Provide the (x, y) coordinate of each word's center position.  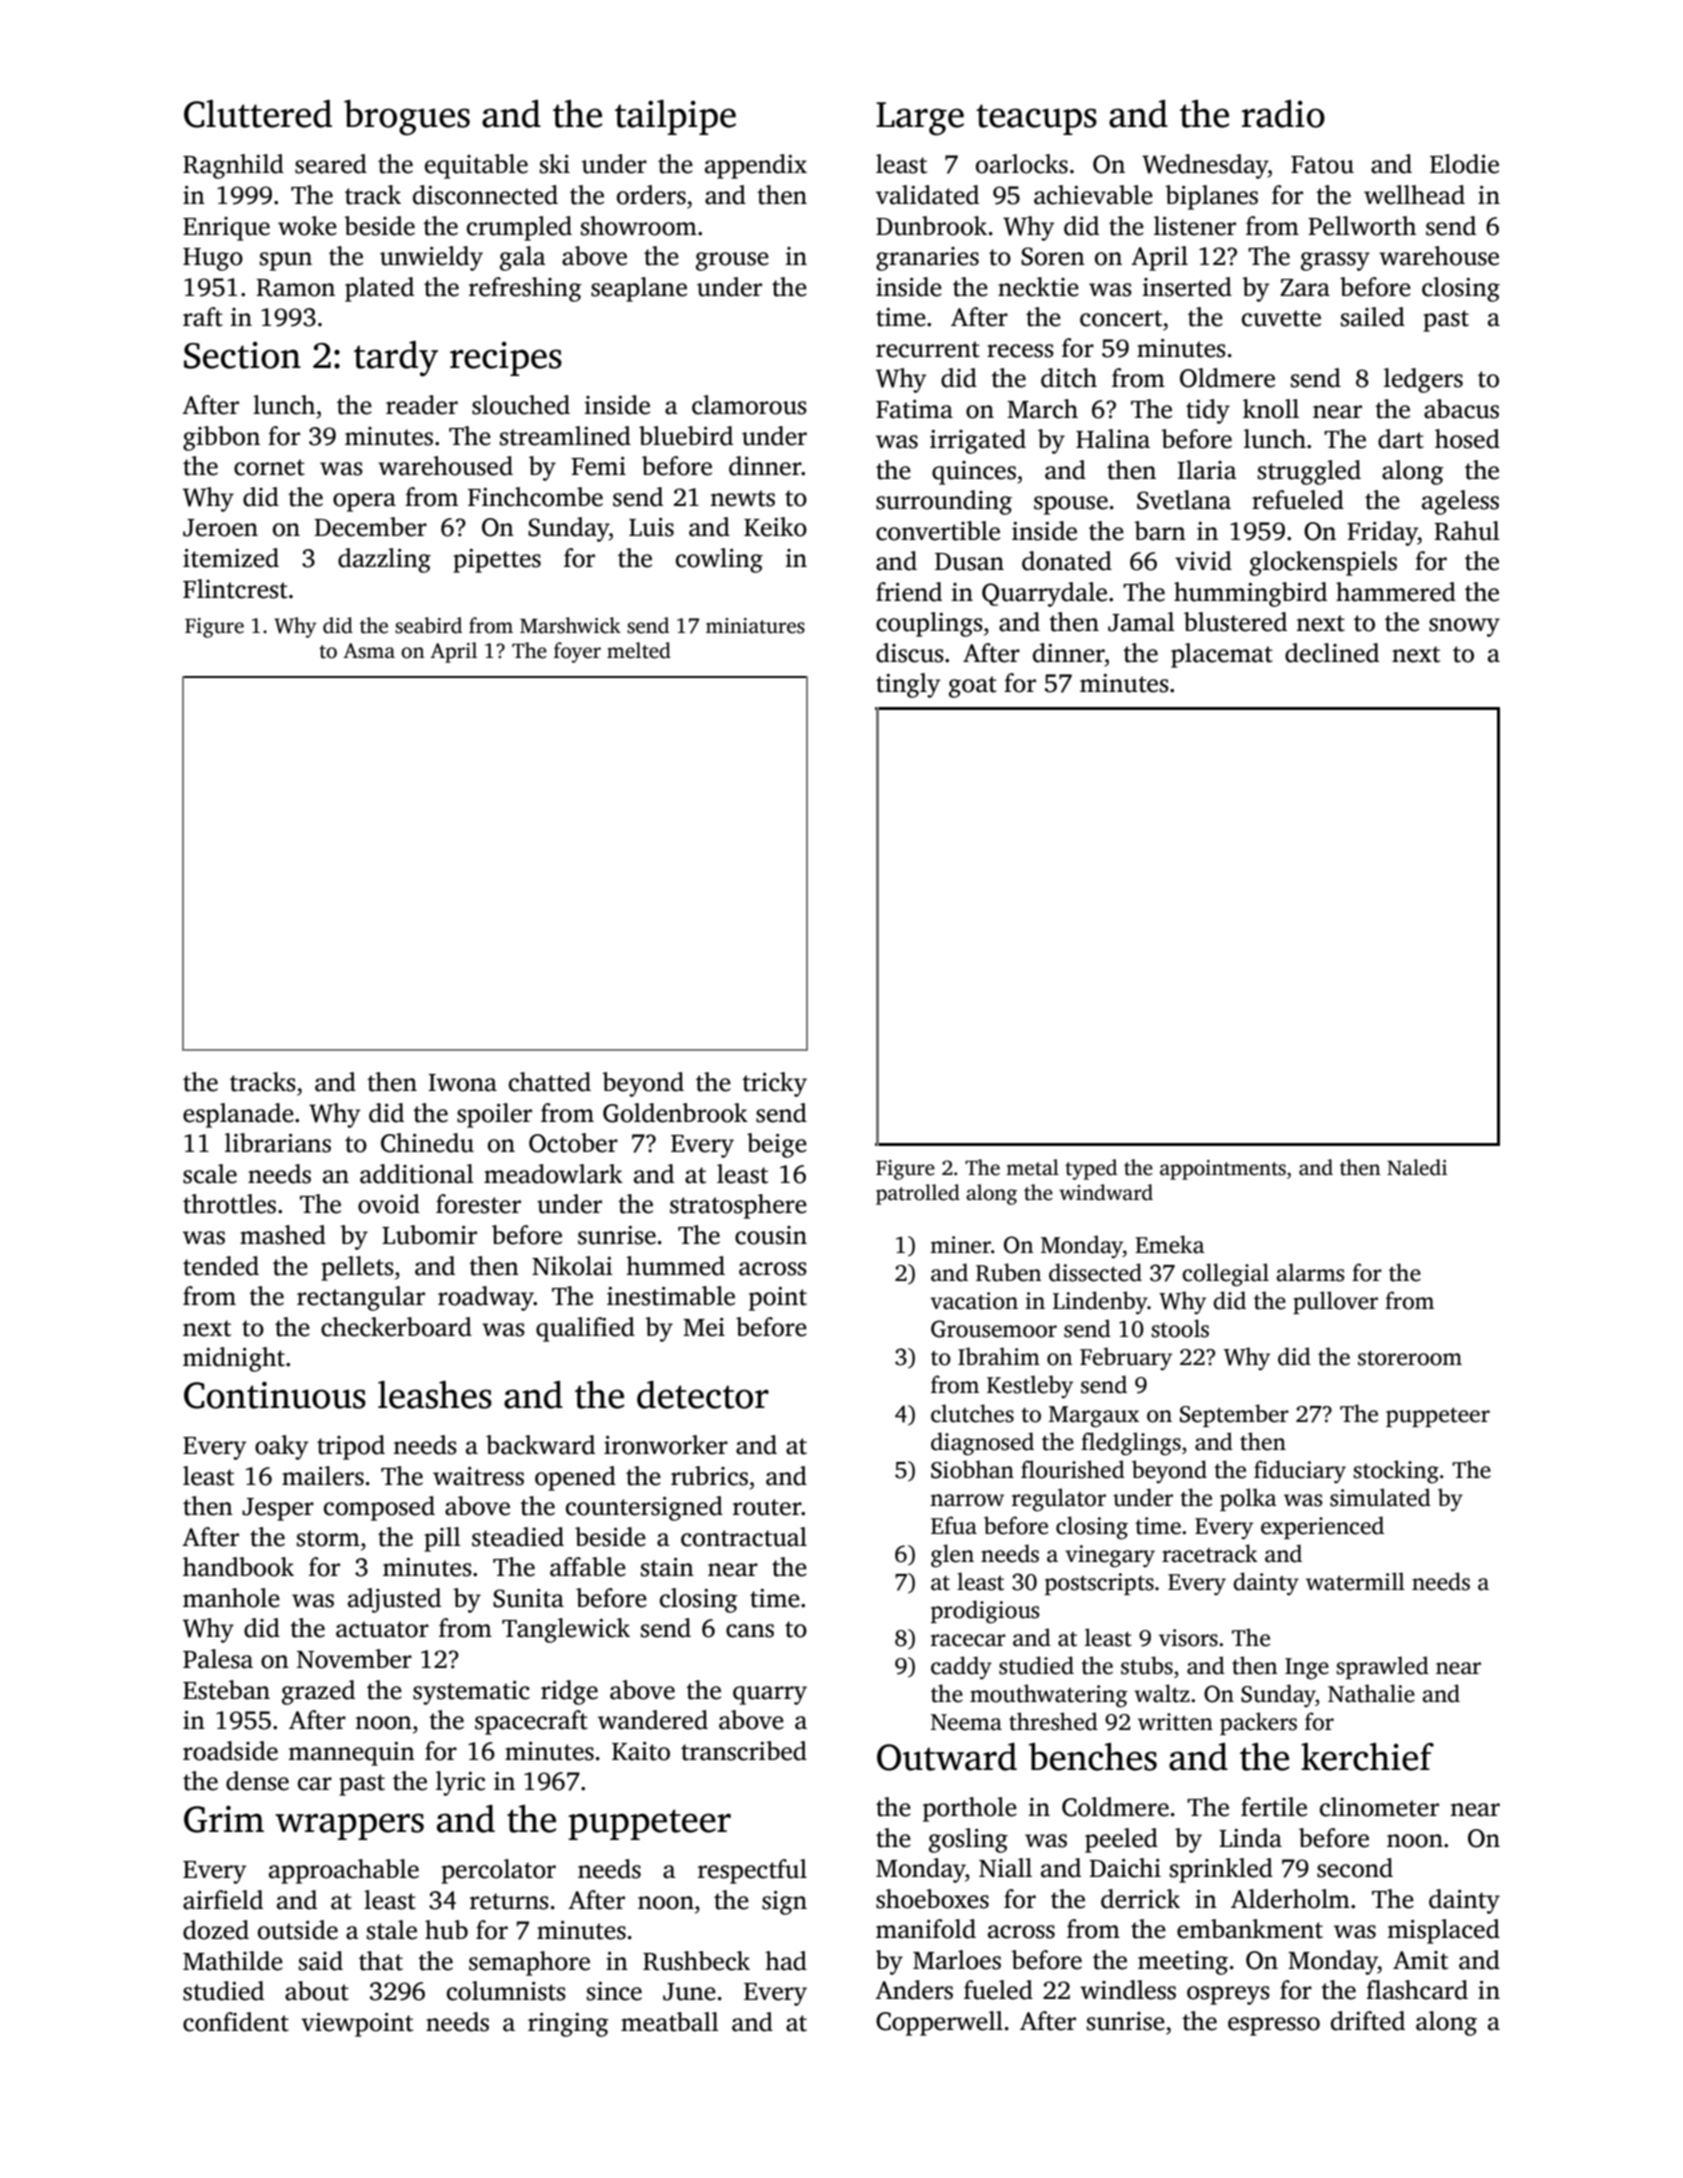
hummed (675, 1266)
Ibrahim (999, 1356)
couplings (929, 624)
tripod (351, 1447)
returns (509, 1901)
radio (1283, 114)
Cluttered (258, 114)
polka (1248, 1499)
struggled (1309, 472)
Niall (1005, 1868)
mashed (283, 1235)
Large (920, 119)
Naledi (1417, 1167)
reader (422, 405)
